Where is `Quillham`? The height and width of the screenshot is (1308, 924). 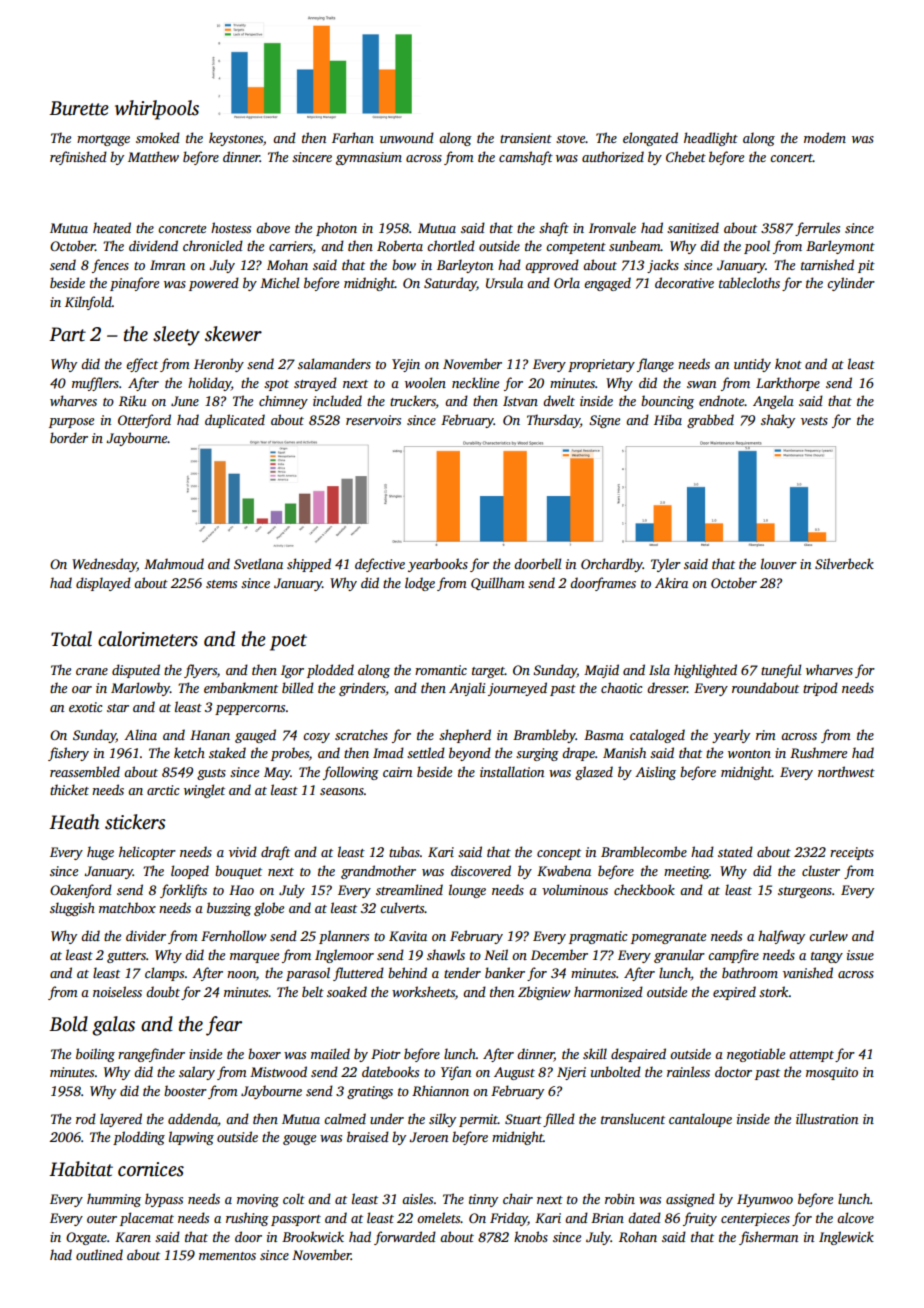
Quillham is located at coordinates (498, 583).
